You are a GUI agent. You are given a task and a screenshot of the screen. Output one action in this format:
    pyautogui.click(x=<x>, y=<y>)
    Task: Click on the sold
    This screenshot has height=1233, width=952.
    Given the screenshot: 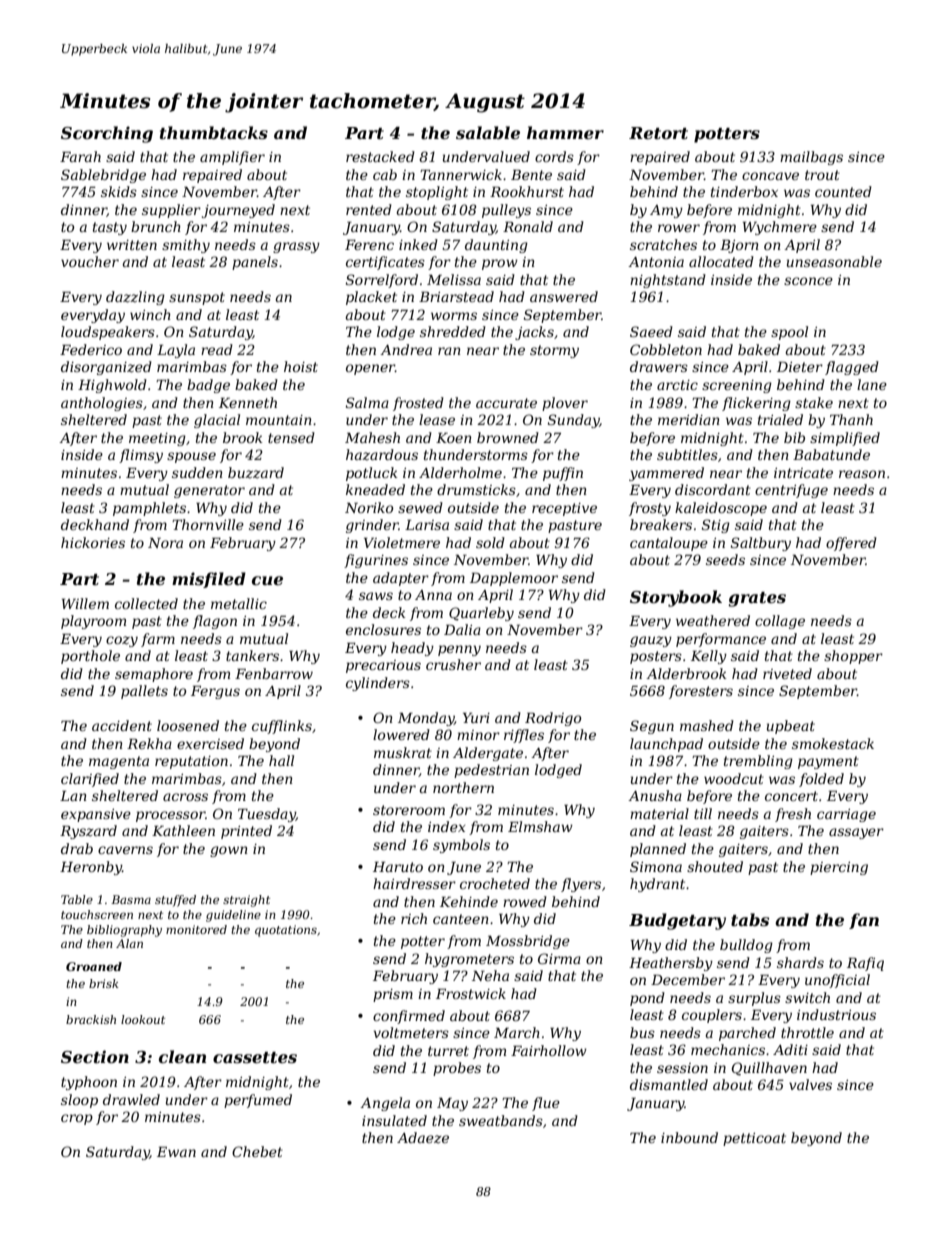 What is the action you would take?
    pyautogui.click(x=490, y=542)
